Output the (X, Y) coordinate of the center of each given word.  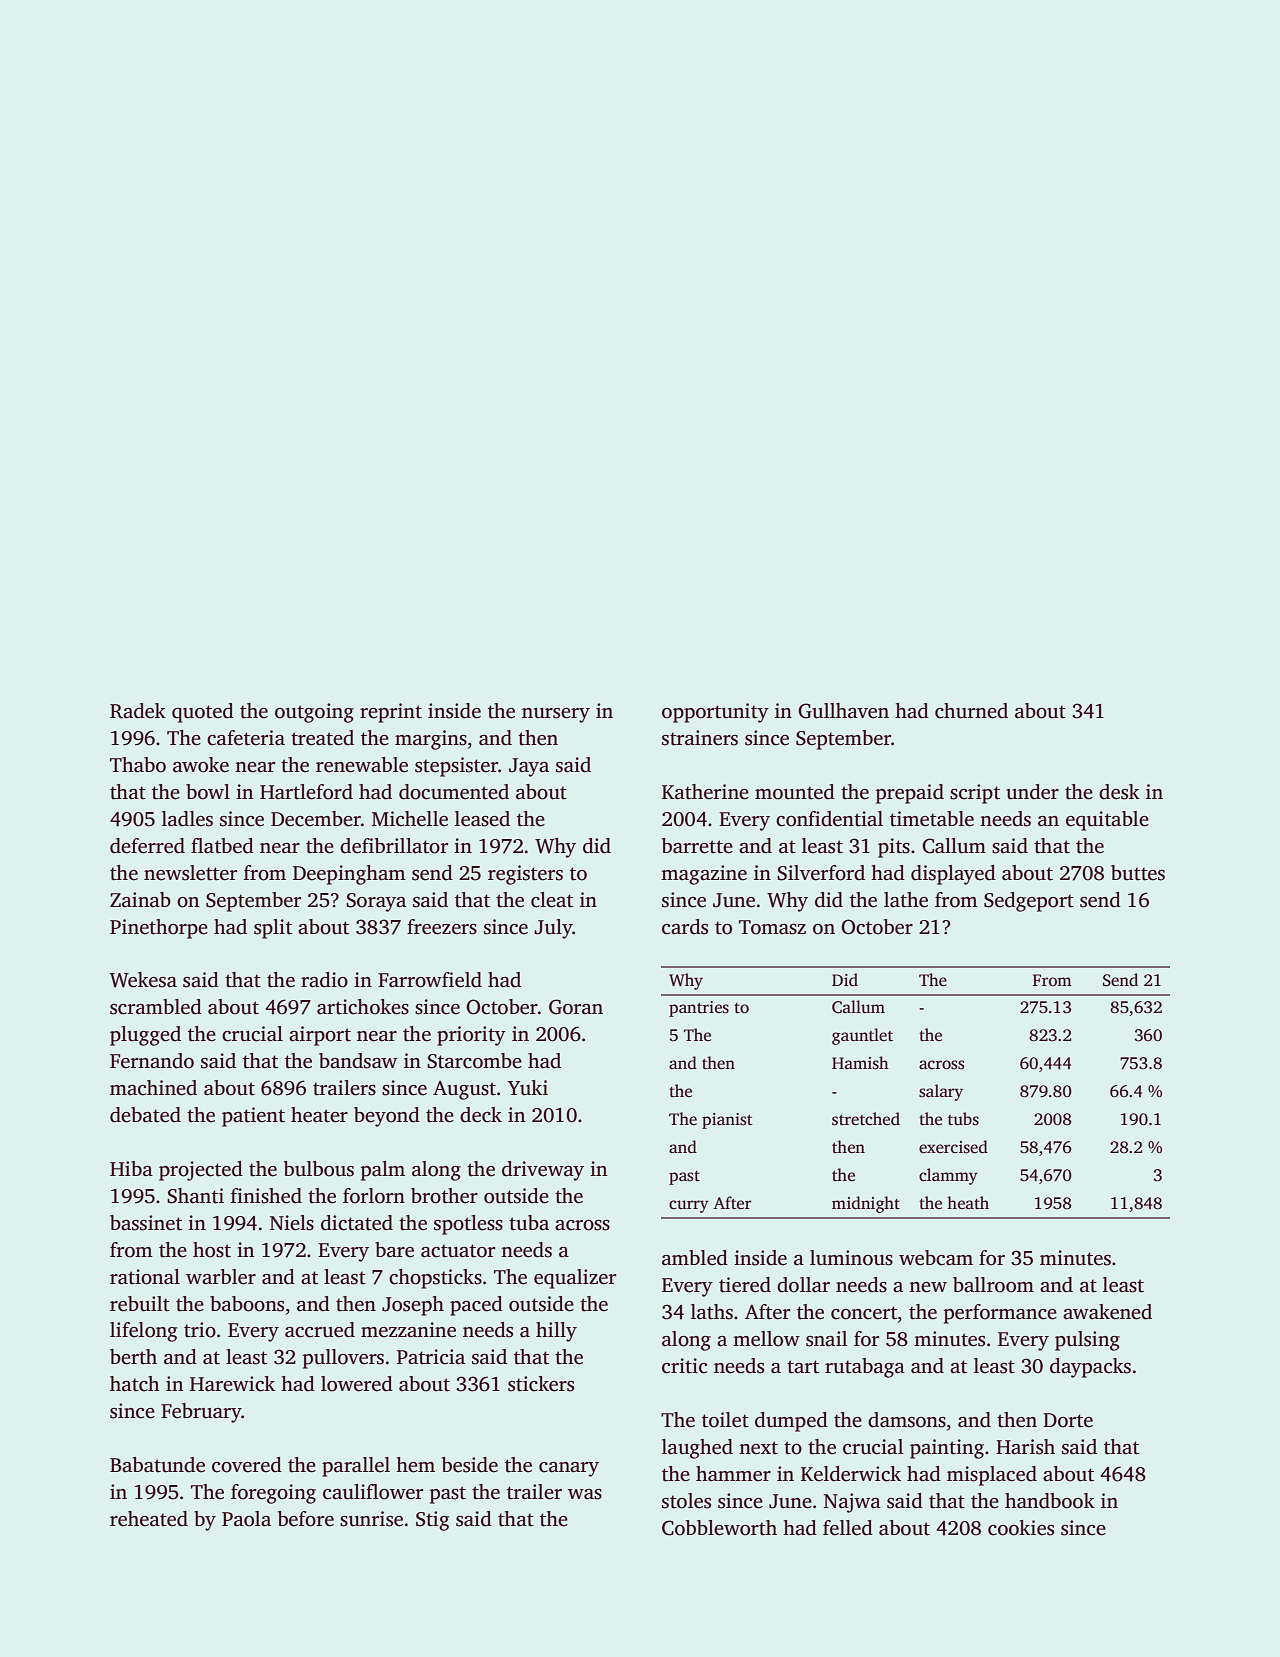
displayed (953, 875)
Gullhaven (843, 711)
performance (1000, 1314)
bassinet (146, 1223)
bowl (208, 792)
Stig (432, 1521)
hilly (556, 1332)
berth (133, 1357)
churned (971, 711)
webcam (936, 1258)
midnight (866, 1204)
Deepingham (349, 875)
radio (324, 980)
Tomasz (772, 927)
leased (482, 819)
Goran (576, 1007)
